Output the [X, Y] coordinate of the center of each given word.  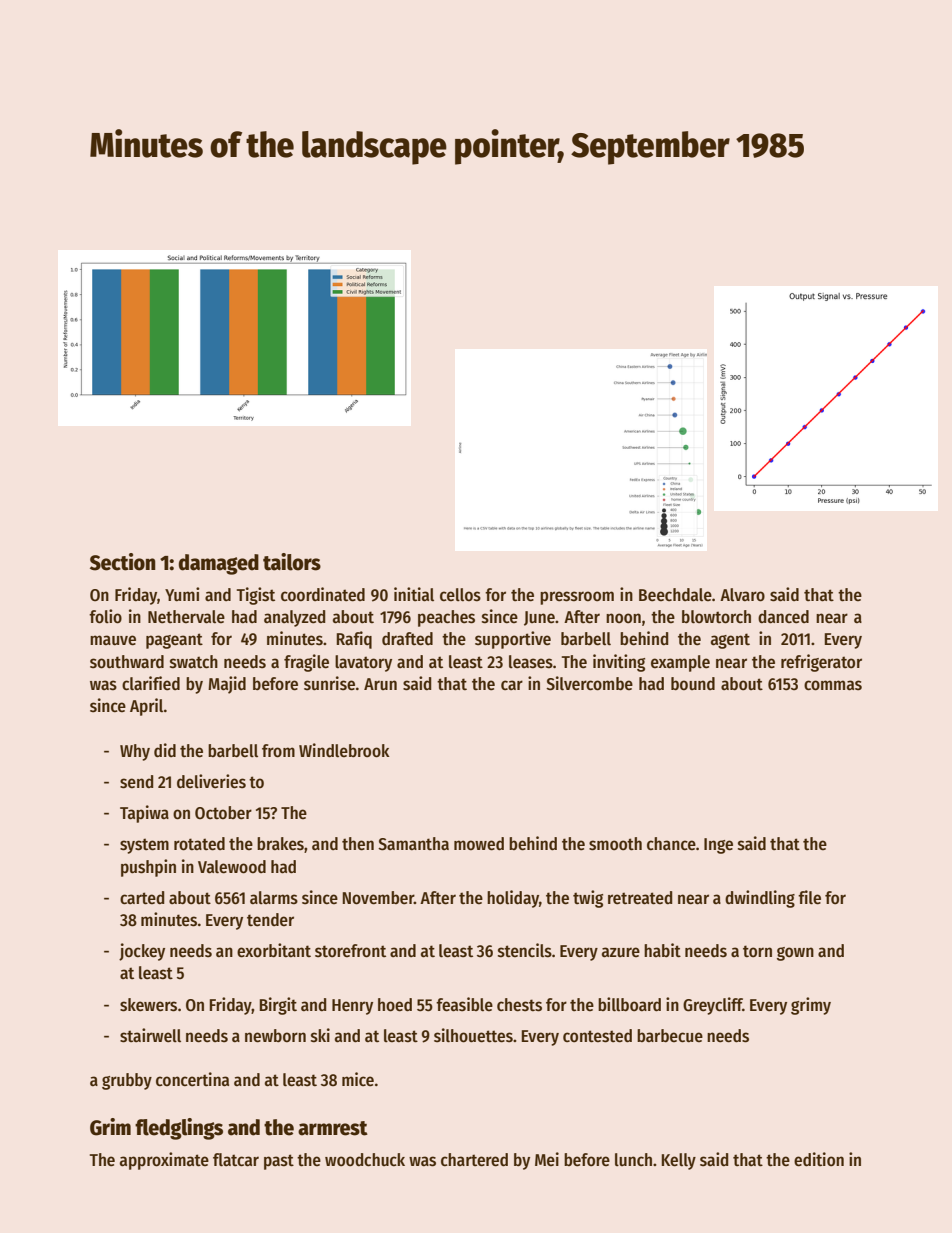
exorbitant [274, 950]
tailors [292, 562]
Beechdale [675, 595]
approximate [164, 1161]
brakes [280, 844]
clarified [151, 683]
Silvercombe [589, 683]
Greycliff [713, 1006]
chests [519, 1005]
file [809, 897]
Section [123, 562]
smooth [615, 844]
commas [833, 685]
